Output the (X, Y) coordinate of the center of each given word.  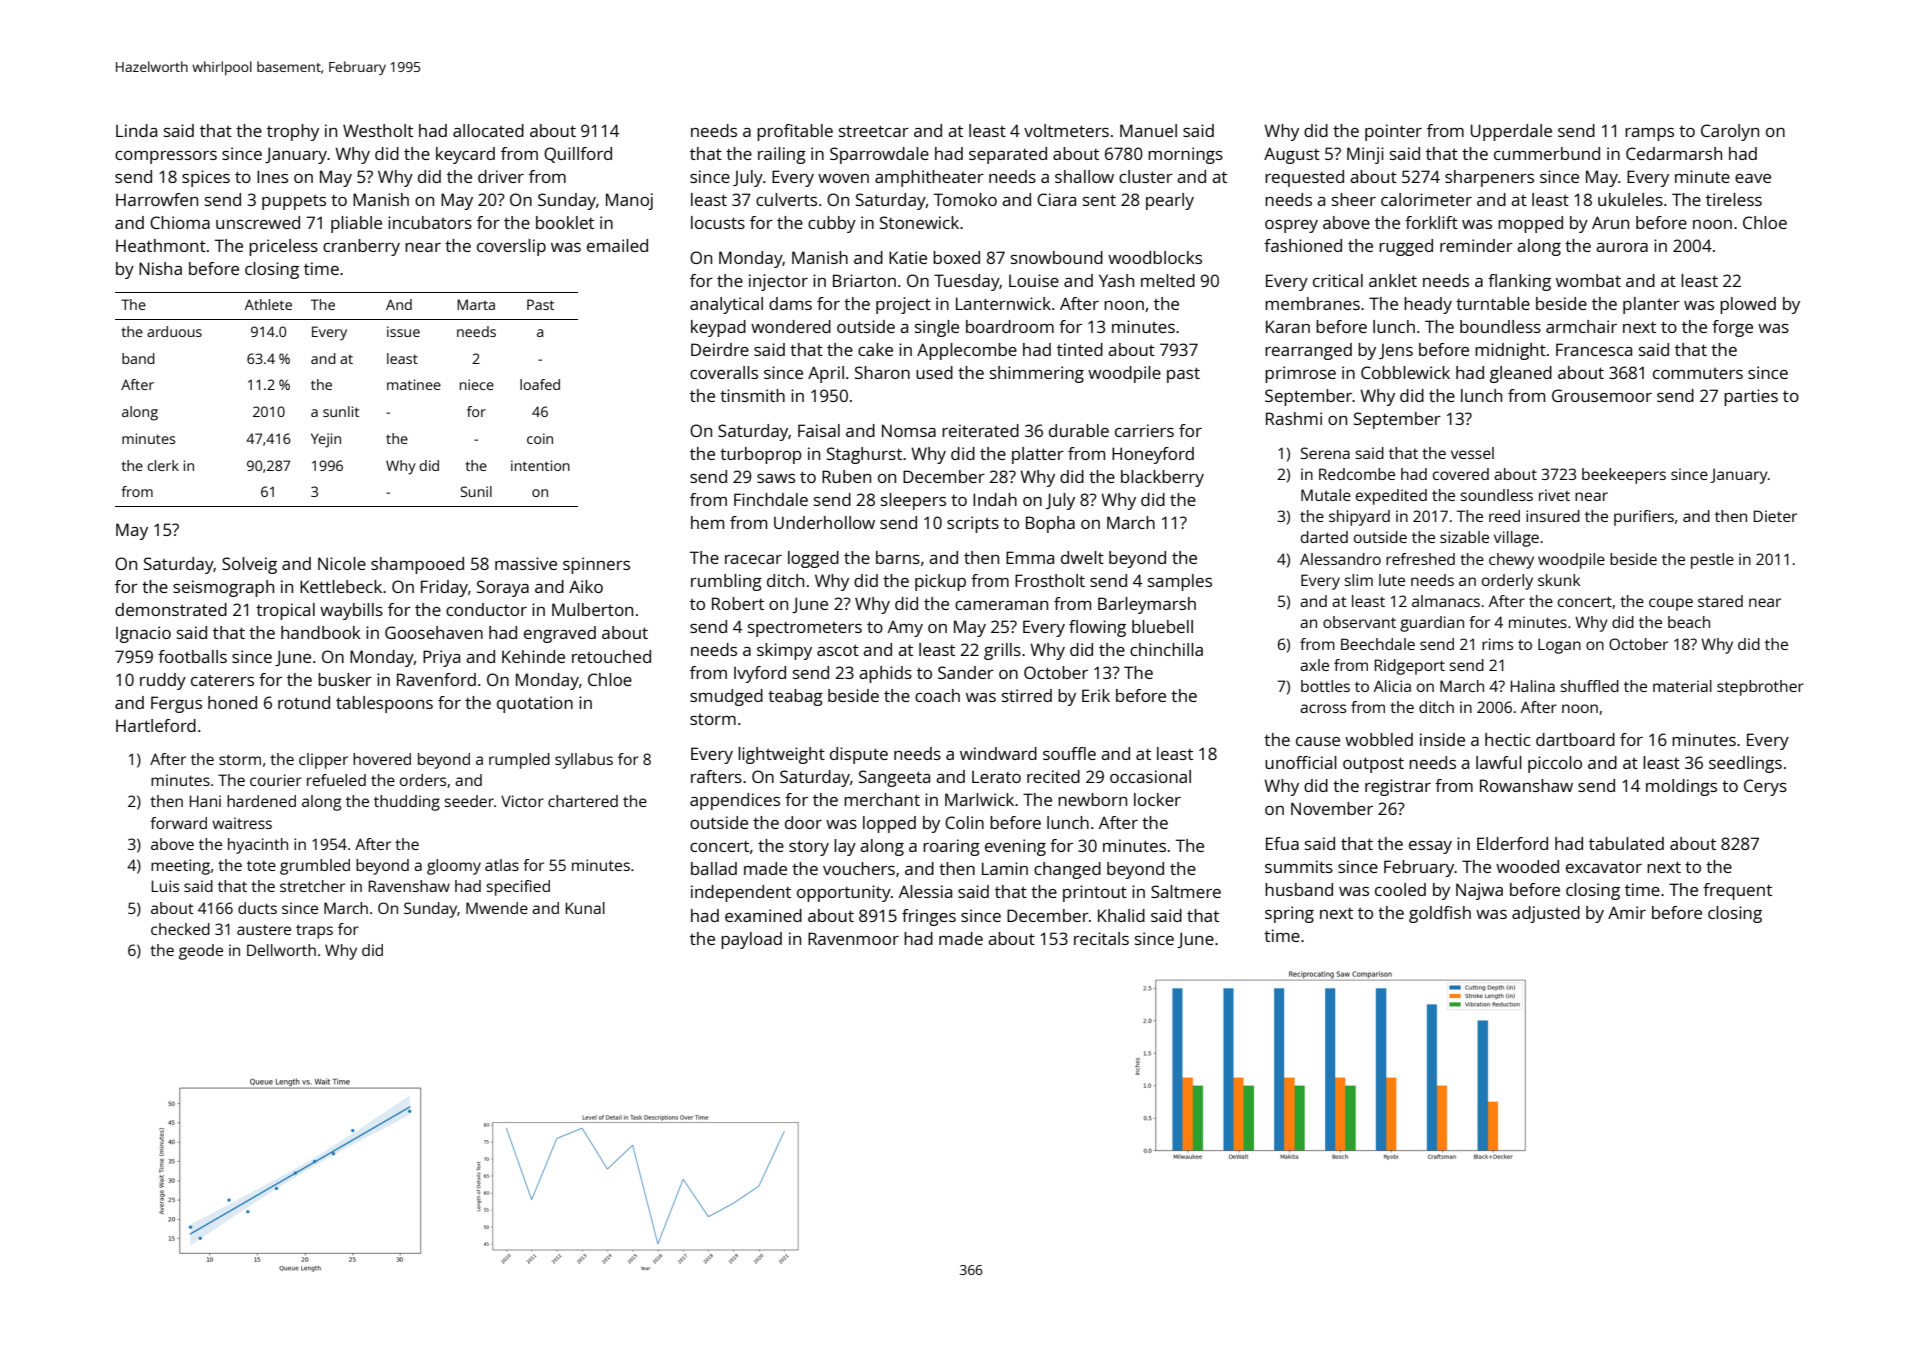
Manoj (629, 201)
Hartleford (156, 725)
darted (1324, 537)
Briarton (864, 280)
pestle (1712, 561)
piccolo (1555, 764)
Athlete (268, 304)
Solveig (249, 565)
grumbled (315, 867)
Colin (964, 822)
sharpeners (1489, 178)
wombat (1588, 280)
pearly (1170, 201)
